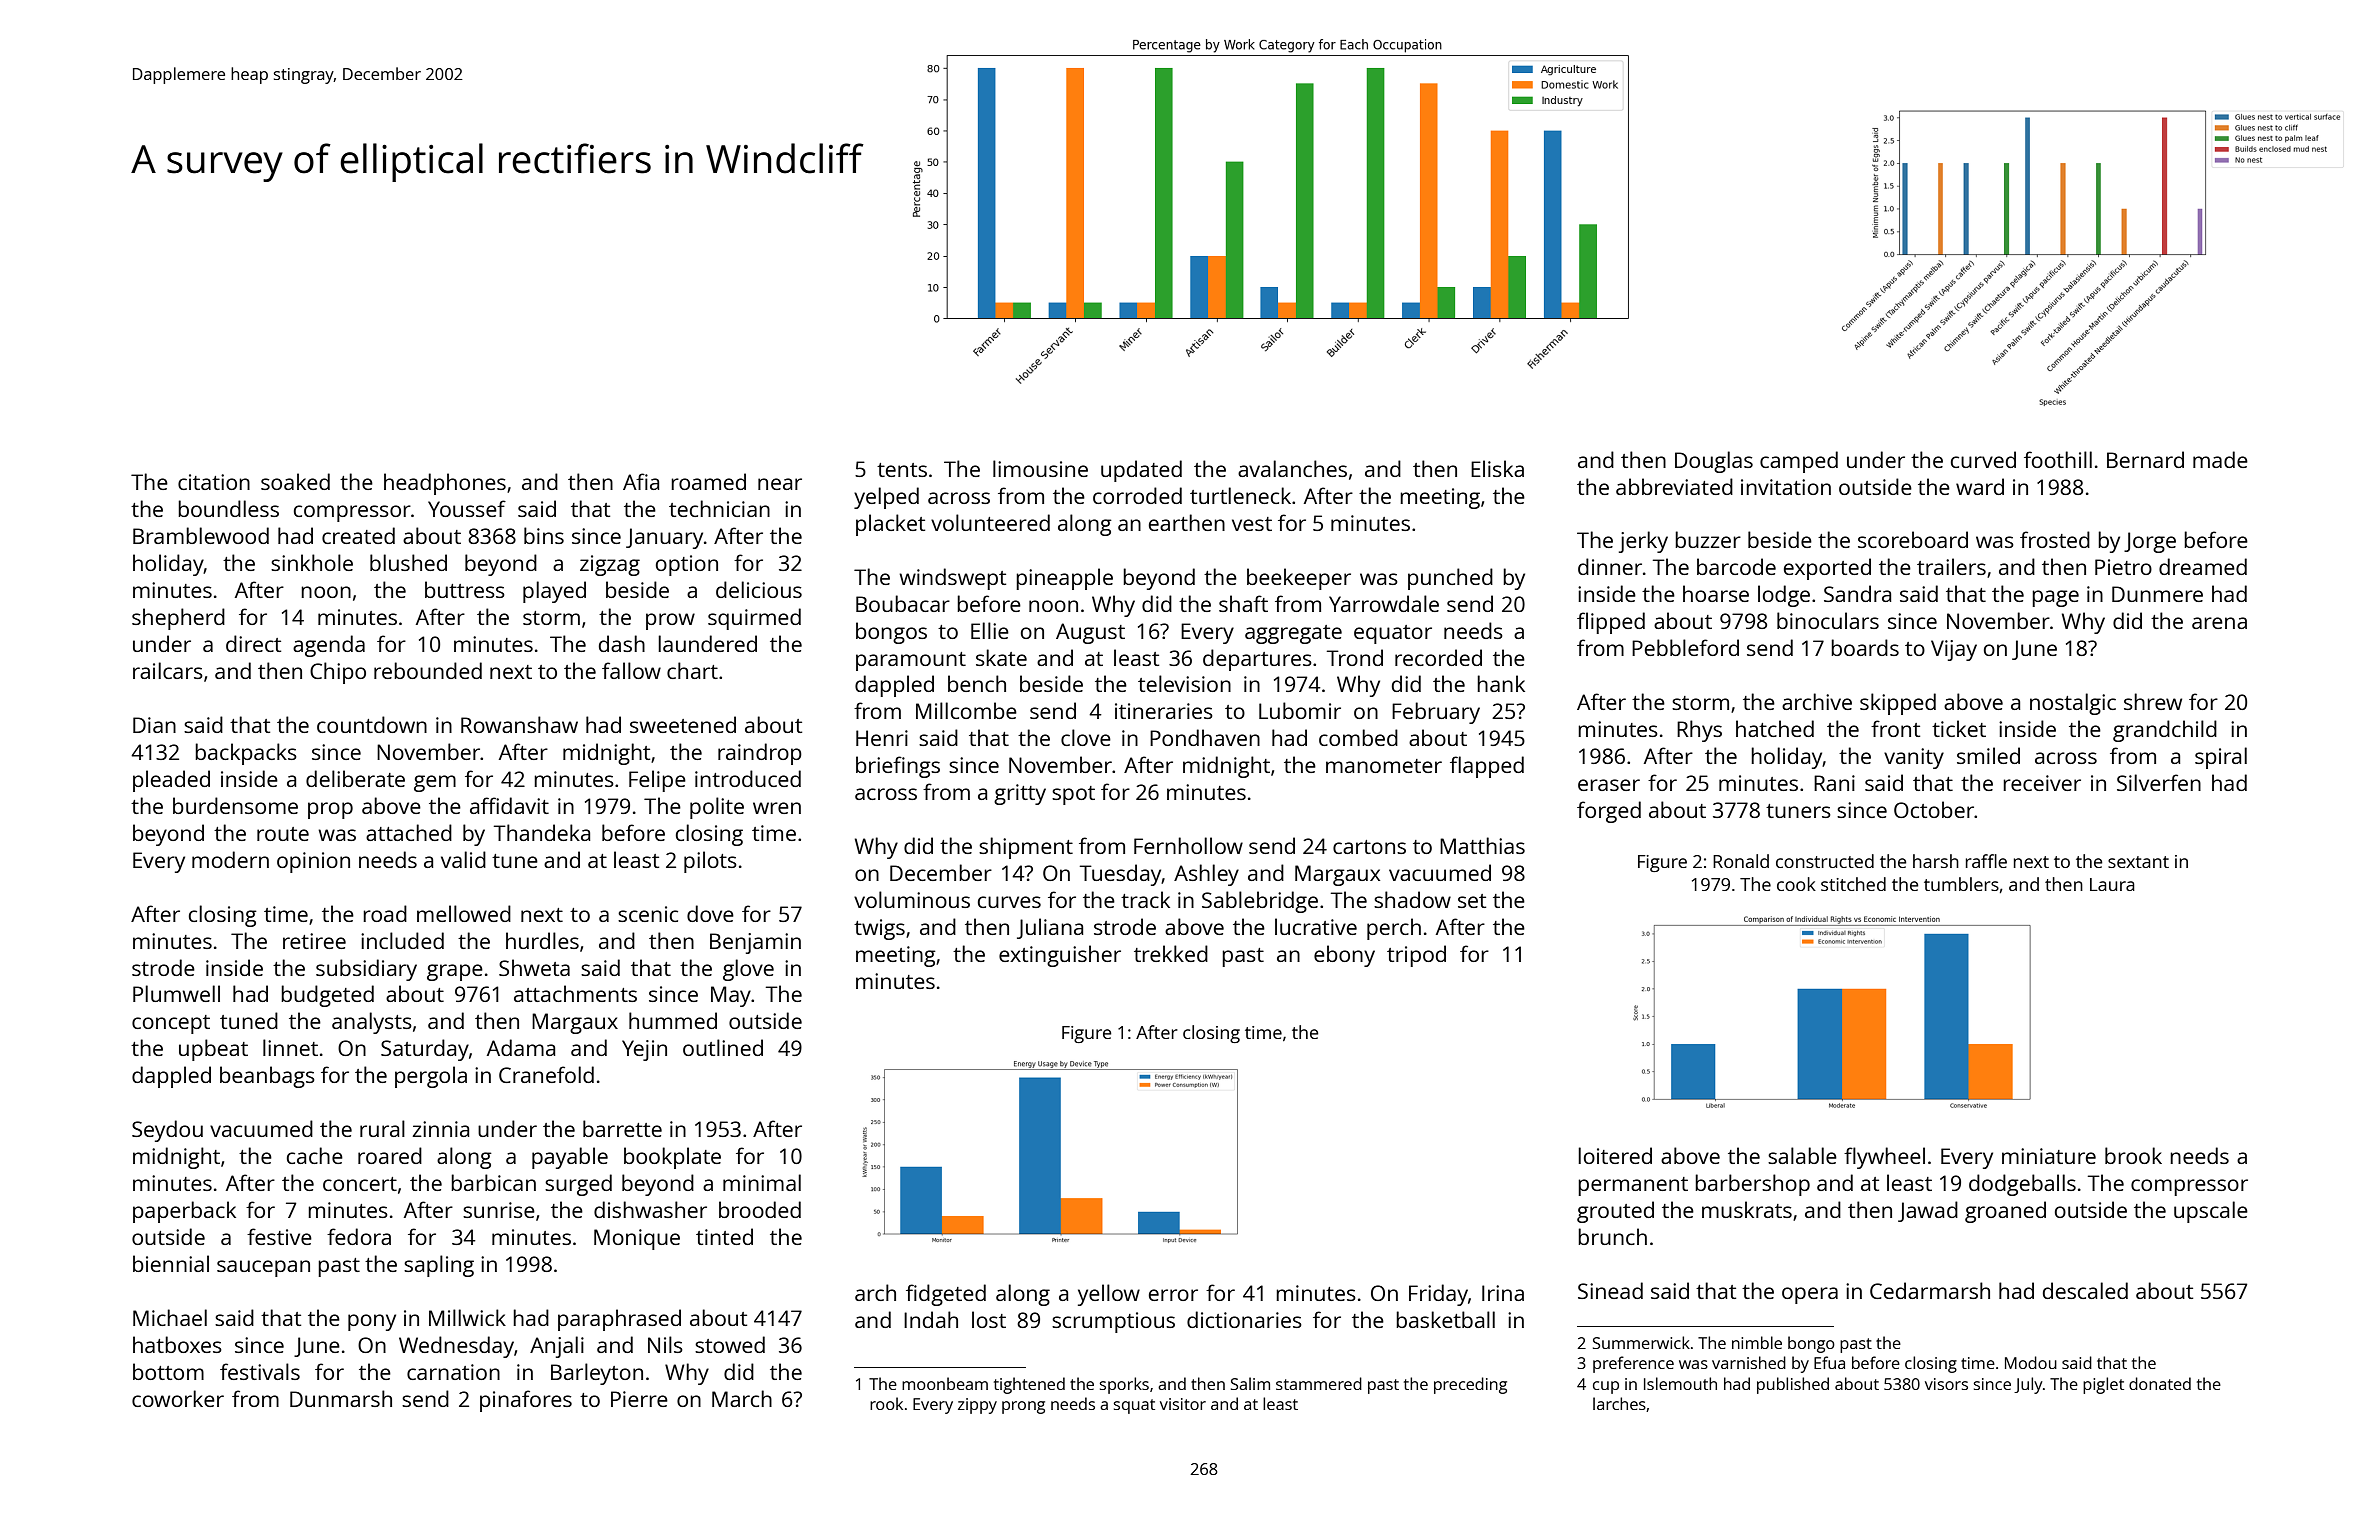 The width and height of the image is (2380, 1540). Describe the element at coordinates (1796, 884) in the image. I see `cook` at that location.
